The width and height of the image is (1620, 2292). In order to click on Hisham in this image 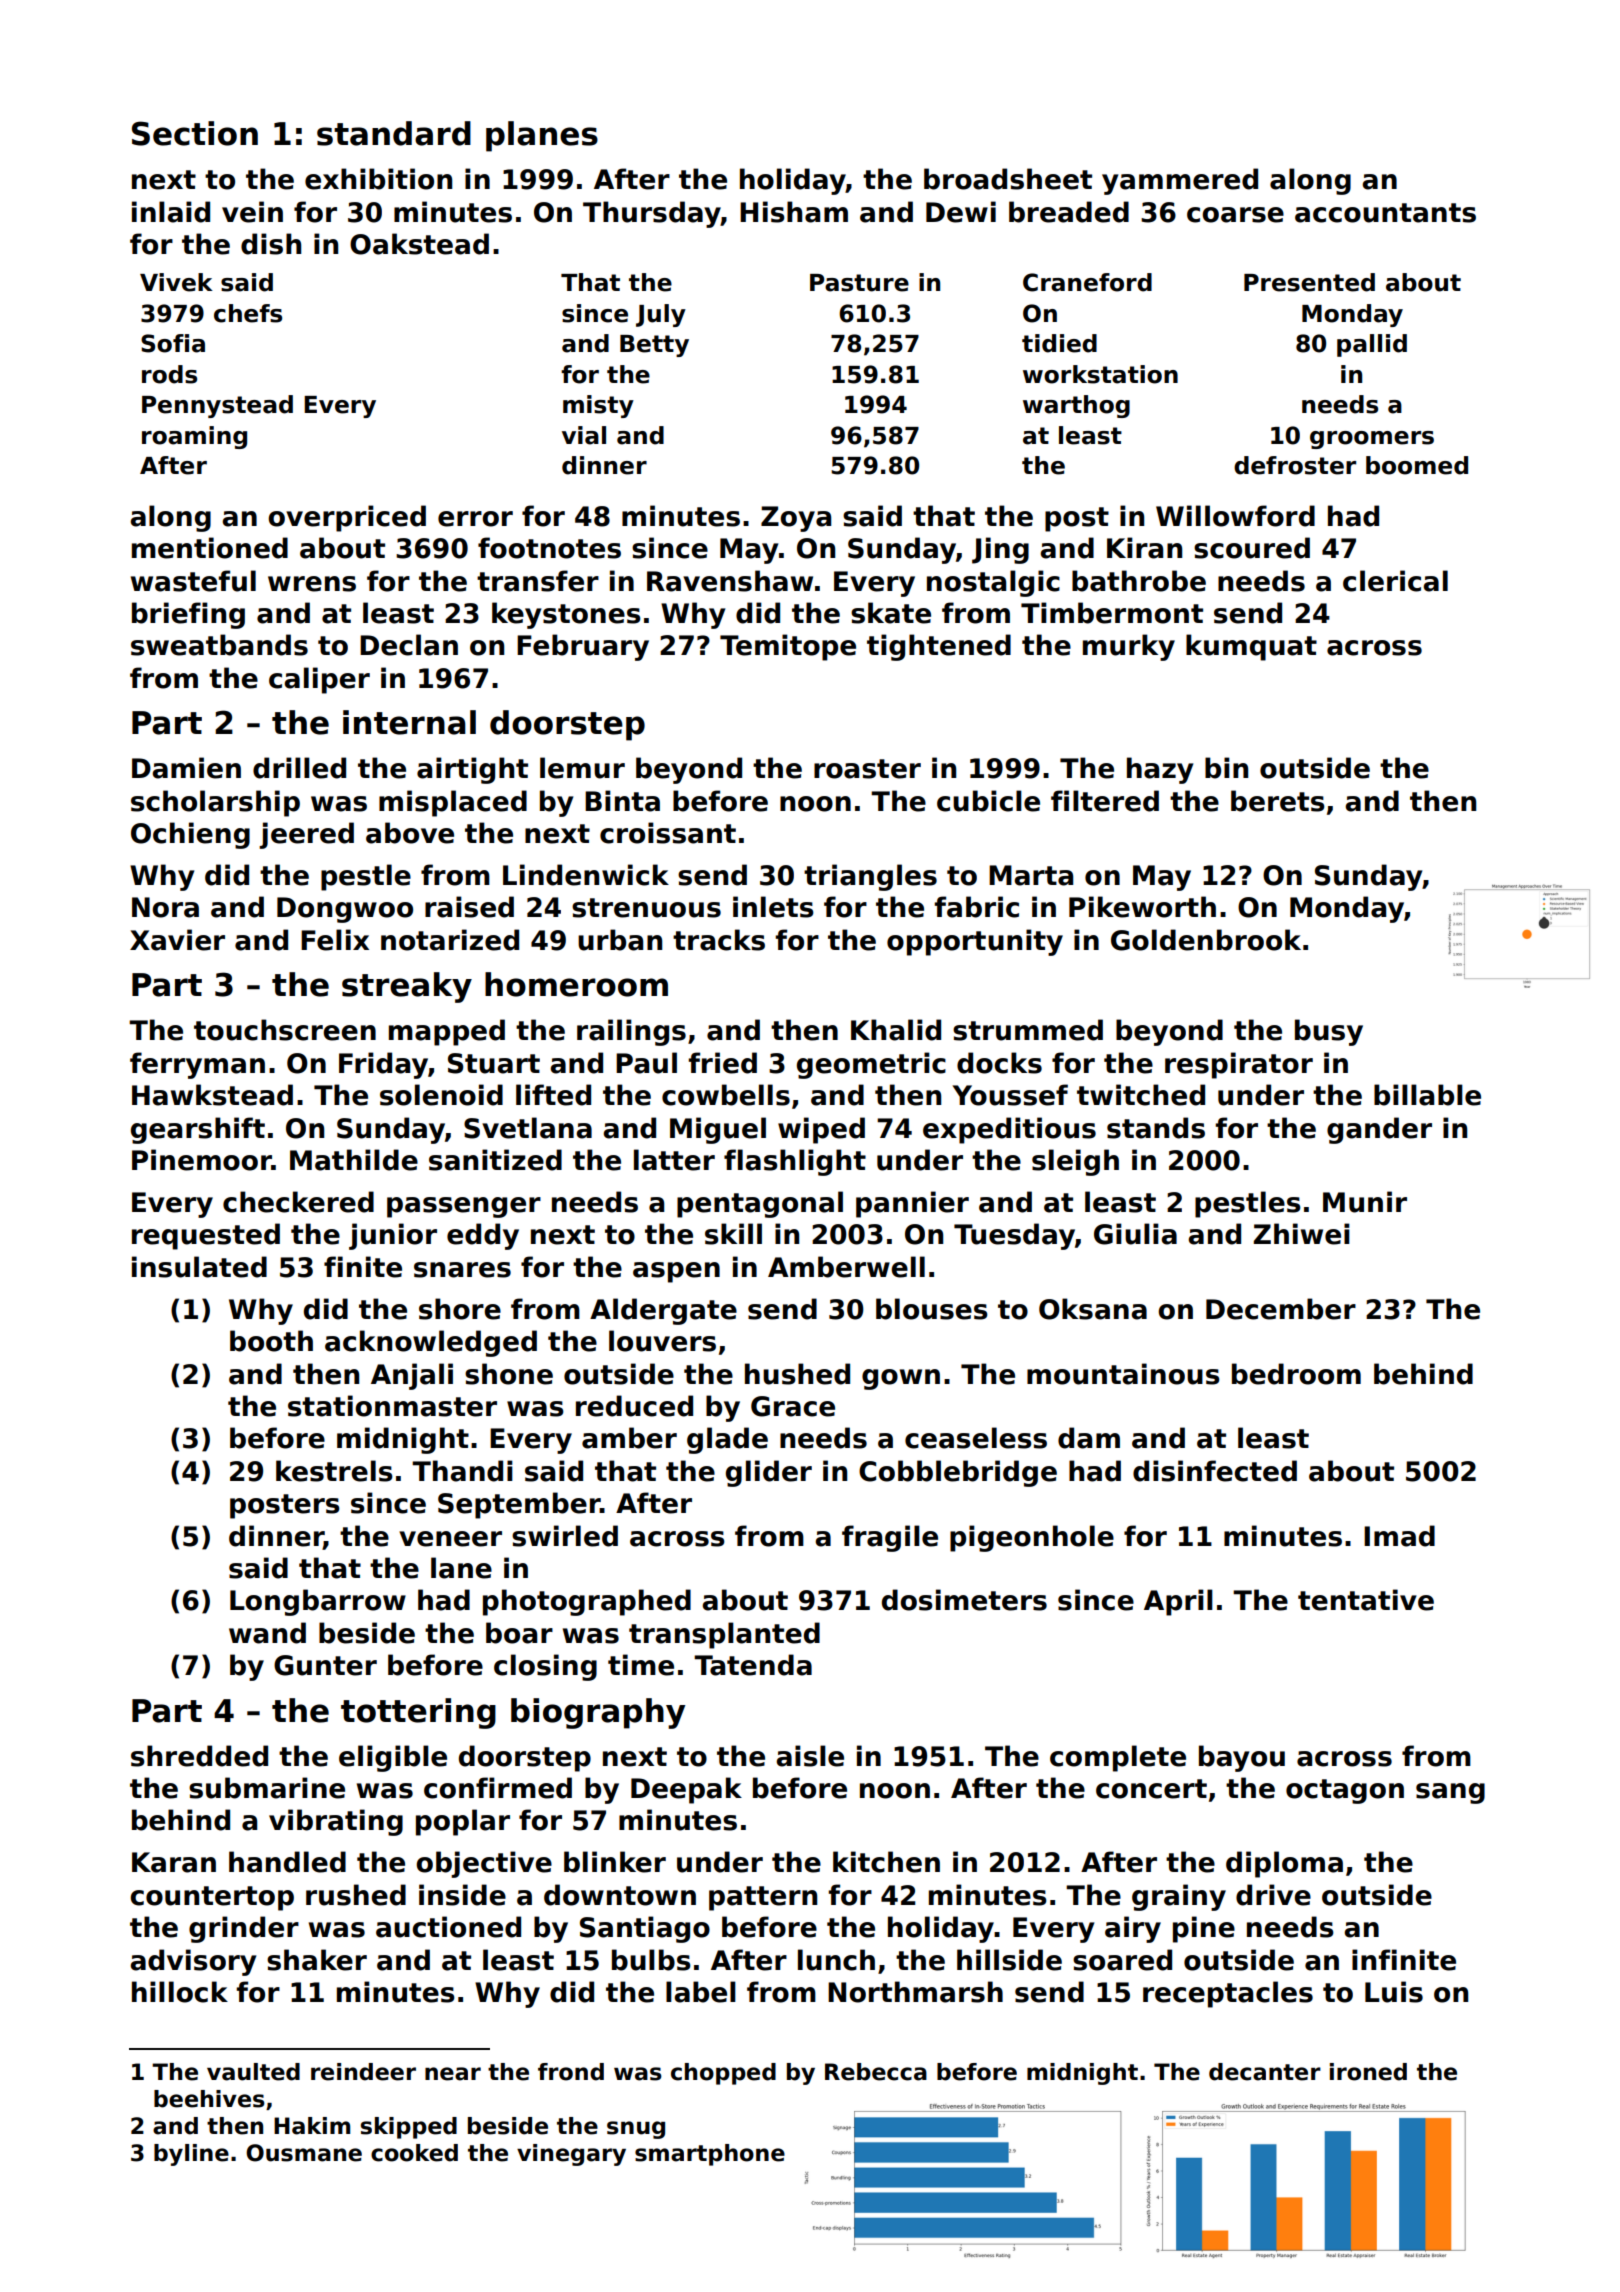, I will do `click(794, 212)`.
